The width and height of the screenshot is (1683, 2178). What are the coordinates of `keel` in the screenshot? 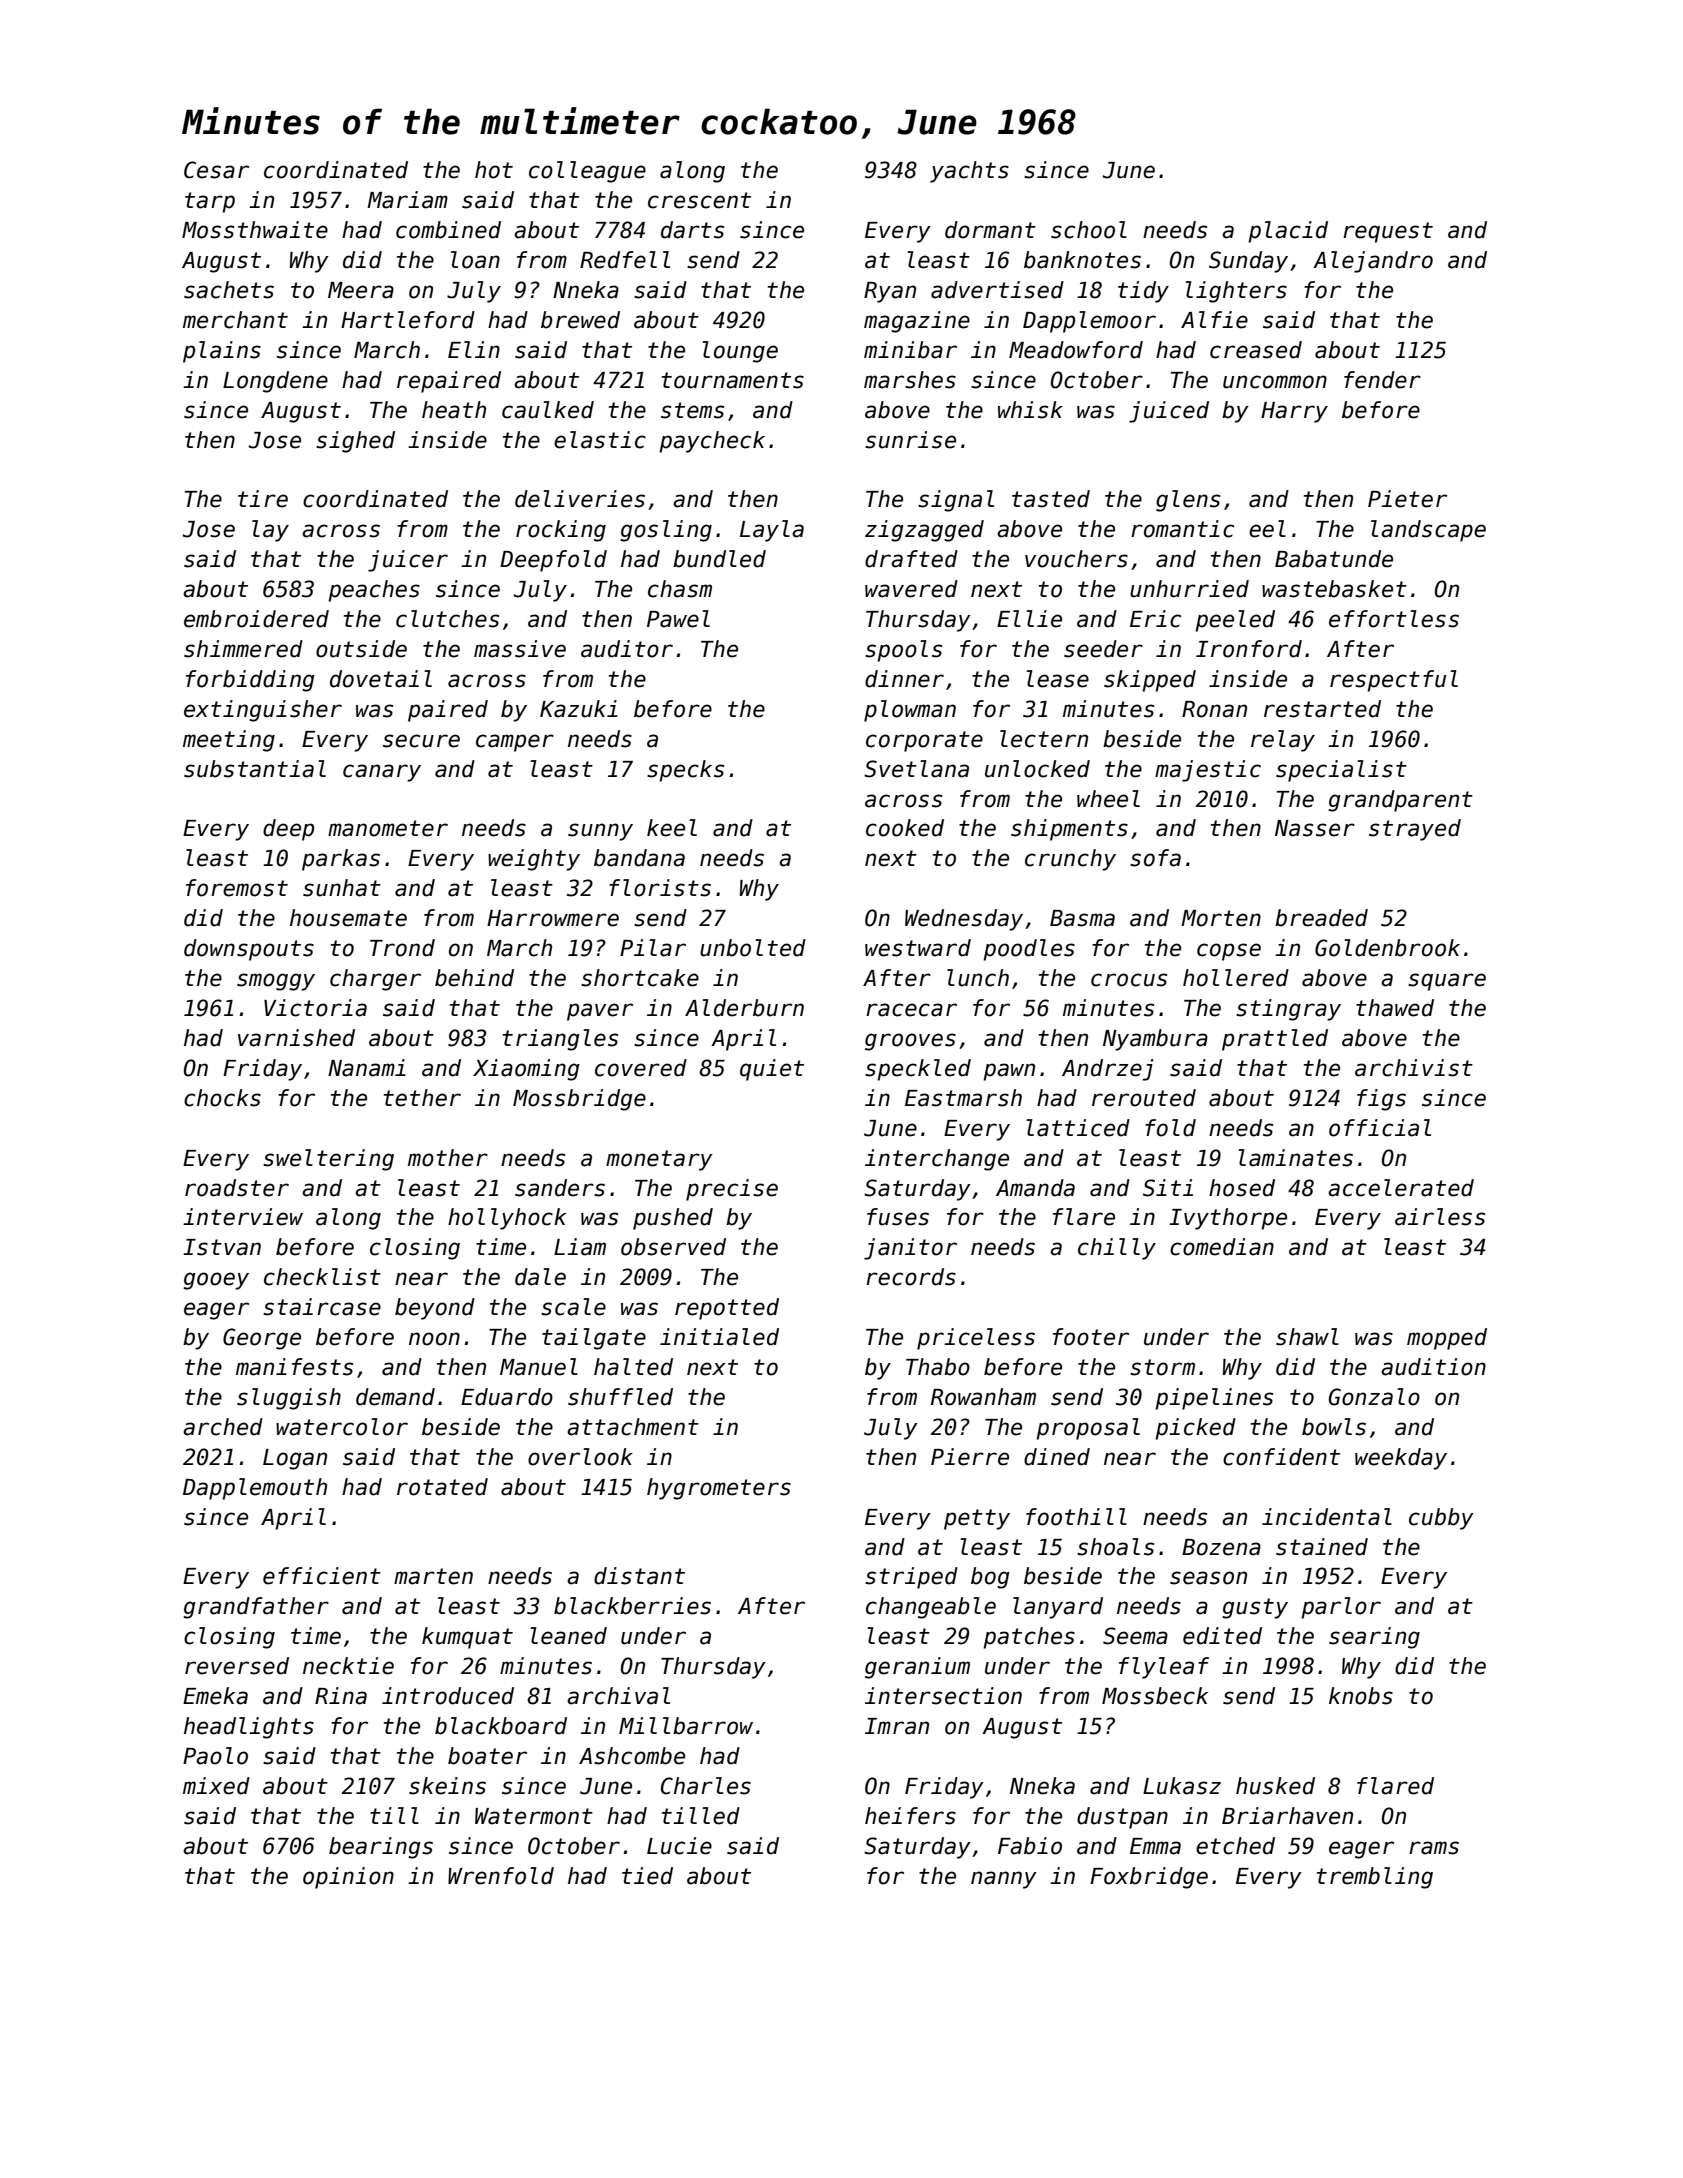 It's located at (672, 828).
